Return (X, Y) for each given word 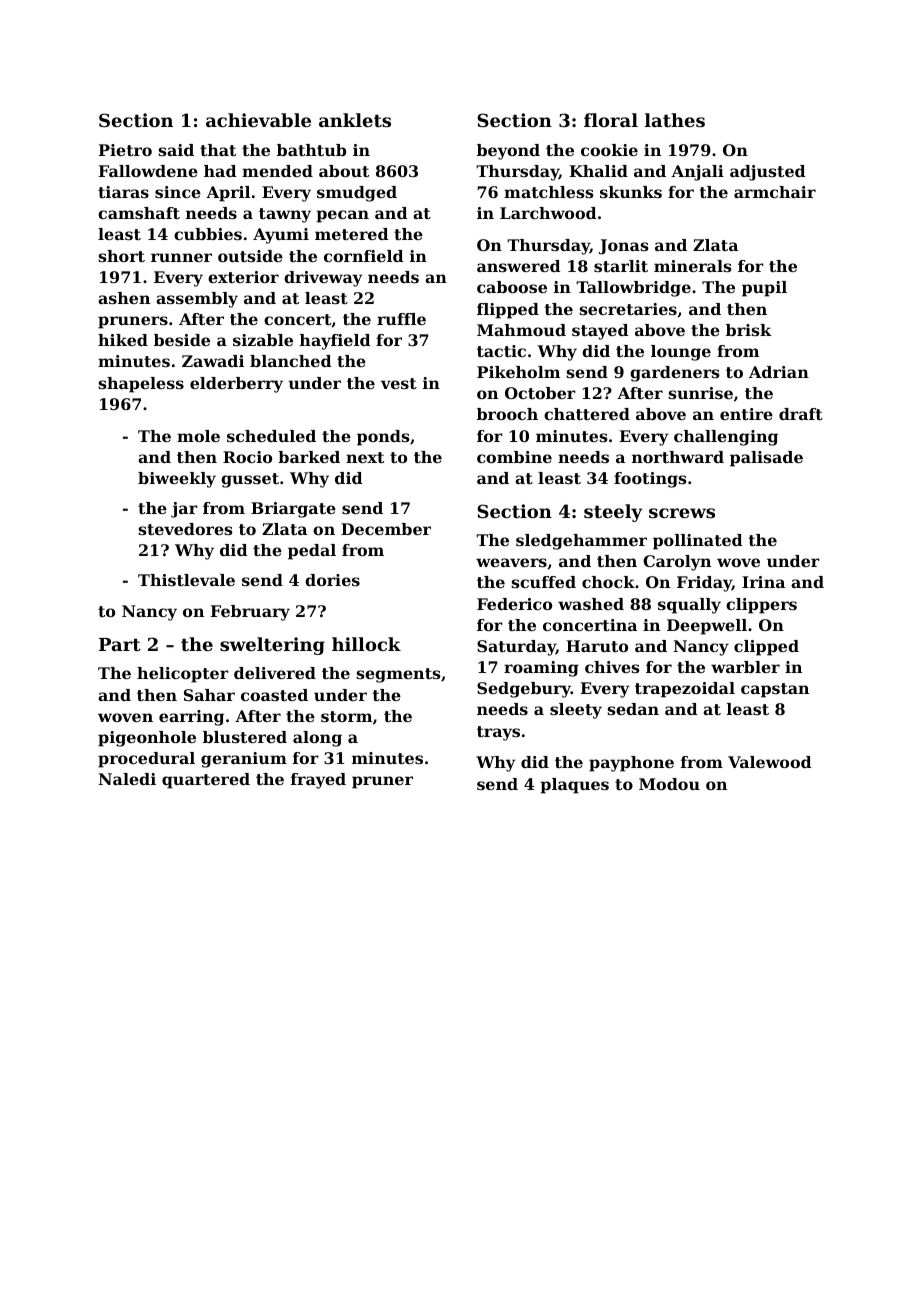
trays (498, 733)
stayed (600, 332)
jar (184, 510)
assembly (197, 300)
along (317, 739)
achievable (258, 120)
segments (398, 675)
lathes (675, 120)
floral (611, 120)
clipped (766, 648)
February (250, 613)
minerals (693, 266)
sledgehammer (581, 542)
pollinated (697, 542)
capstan (775, 690)
